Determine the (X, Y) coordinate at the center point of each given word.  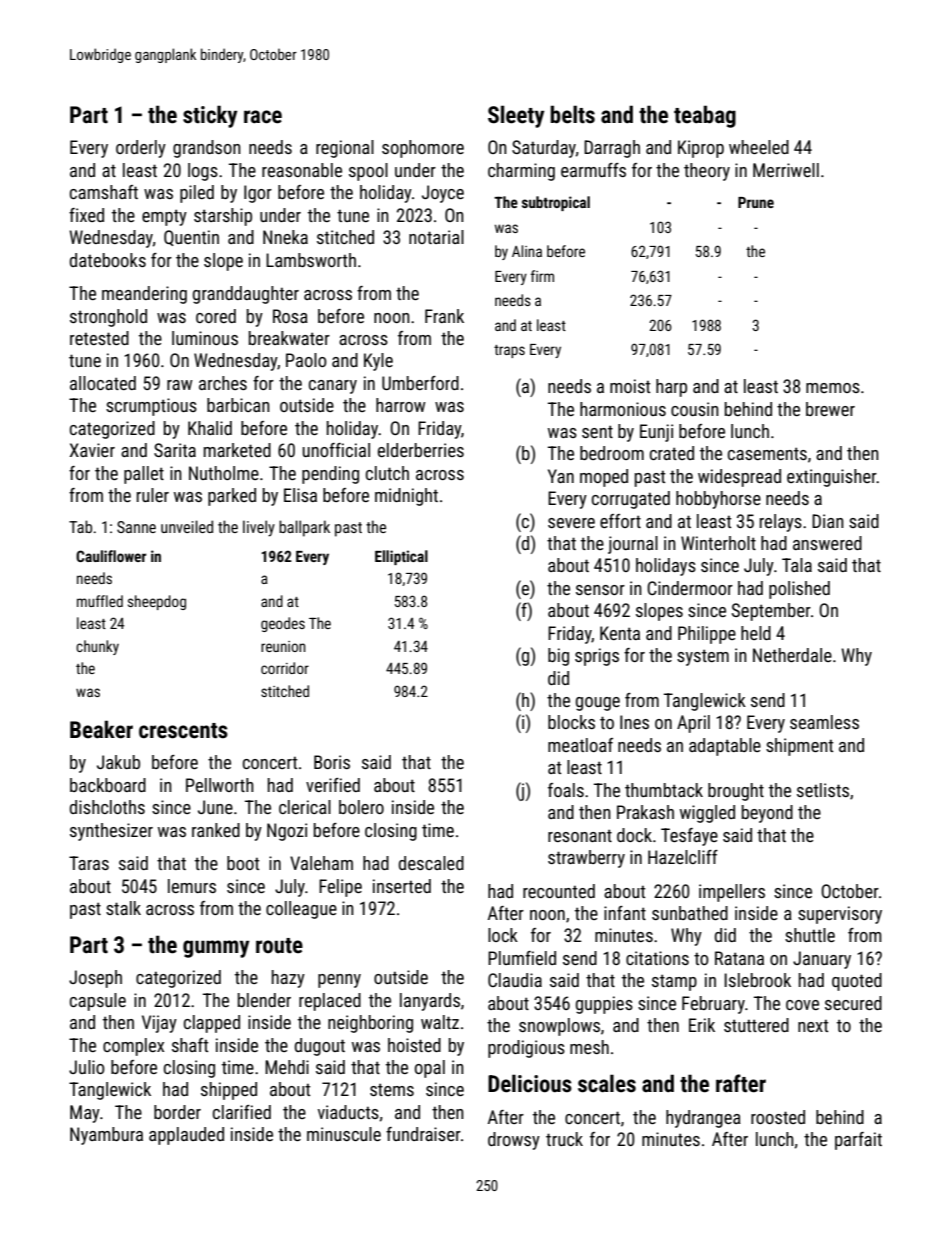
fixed (86, 215)
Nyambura (106, 1136)
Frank (444, 316)
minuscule (344, 1134)
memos (833, 388)
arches (223, 383)
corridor (285, 668)
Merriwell (786, 170)
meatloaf (580, 745)
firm (542, 276)
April (693, 724)
